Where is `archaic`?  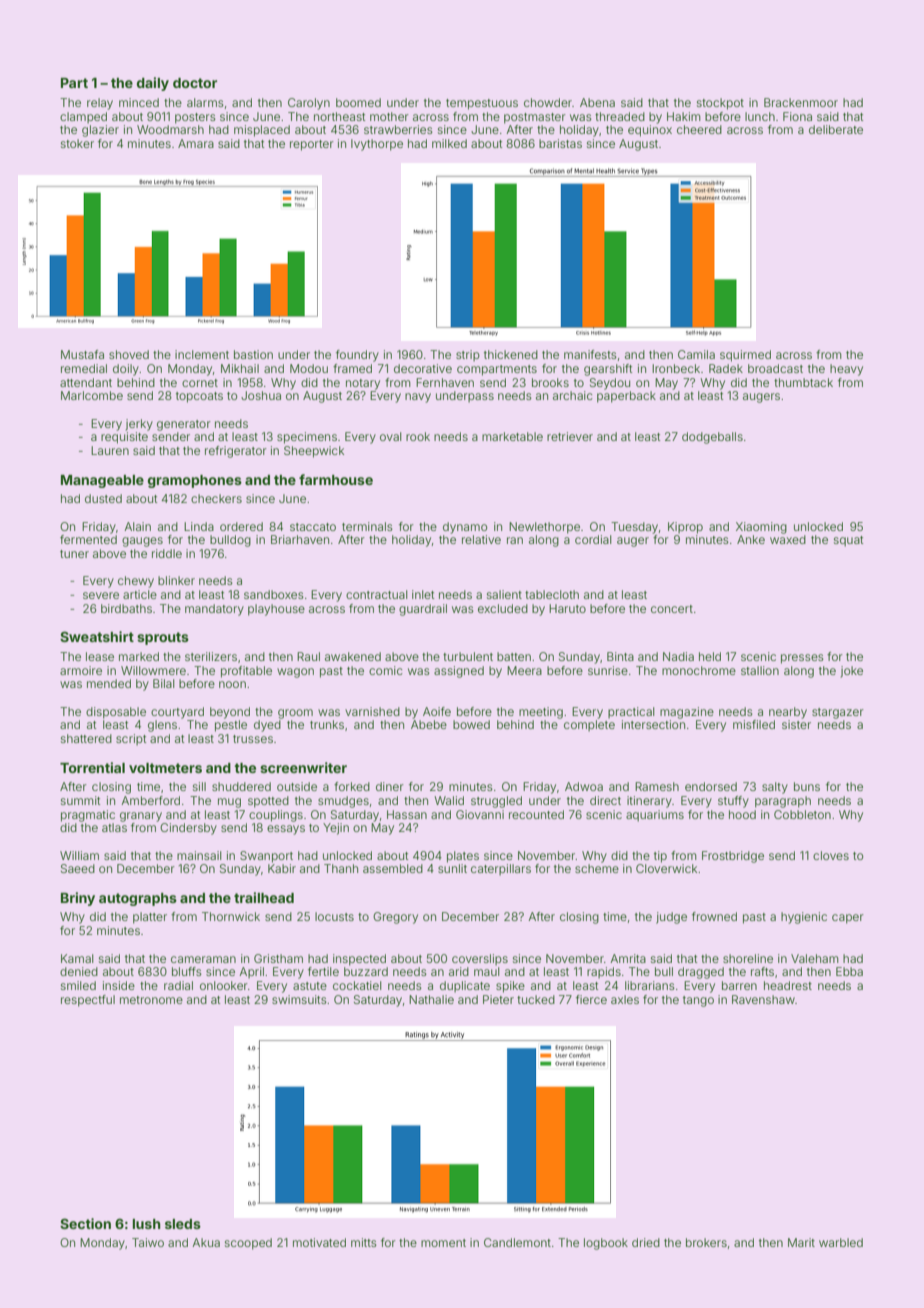
archaic is located at coordinates (573, 395).
